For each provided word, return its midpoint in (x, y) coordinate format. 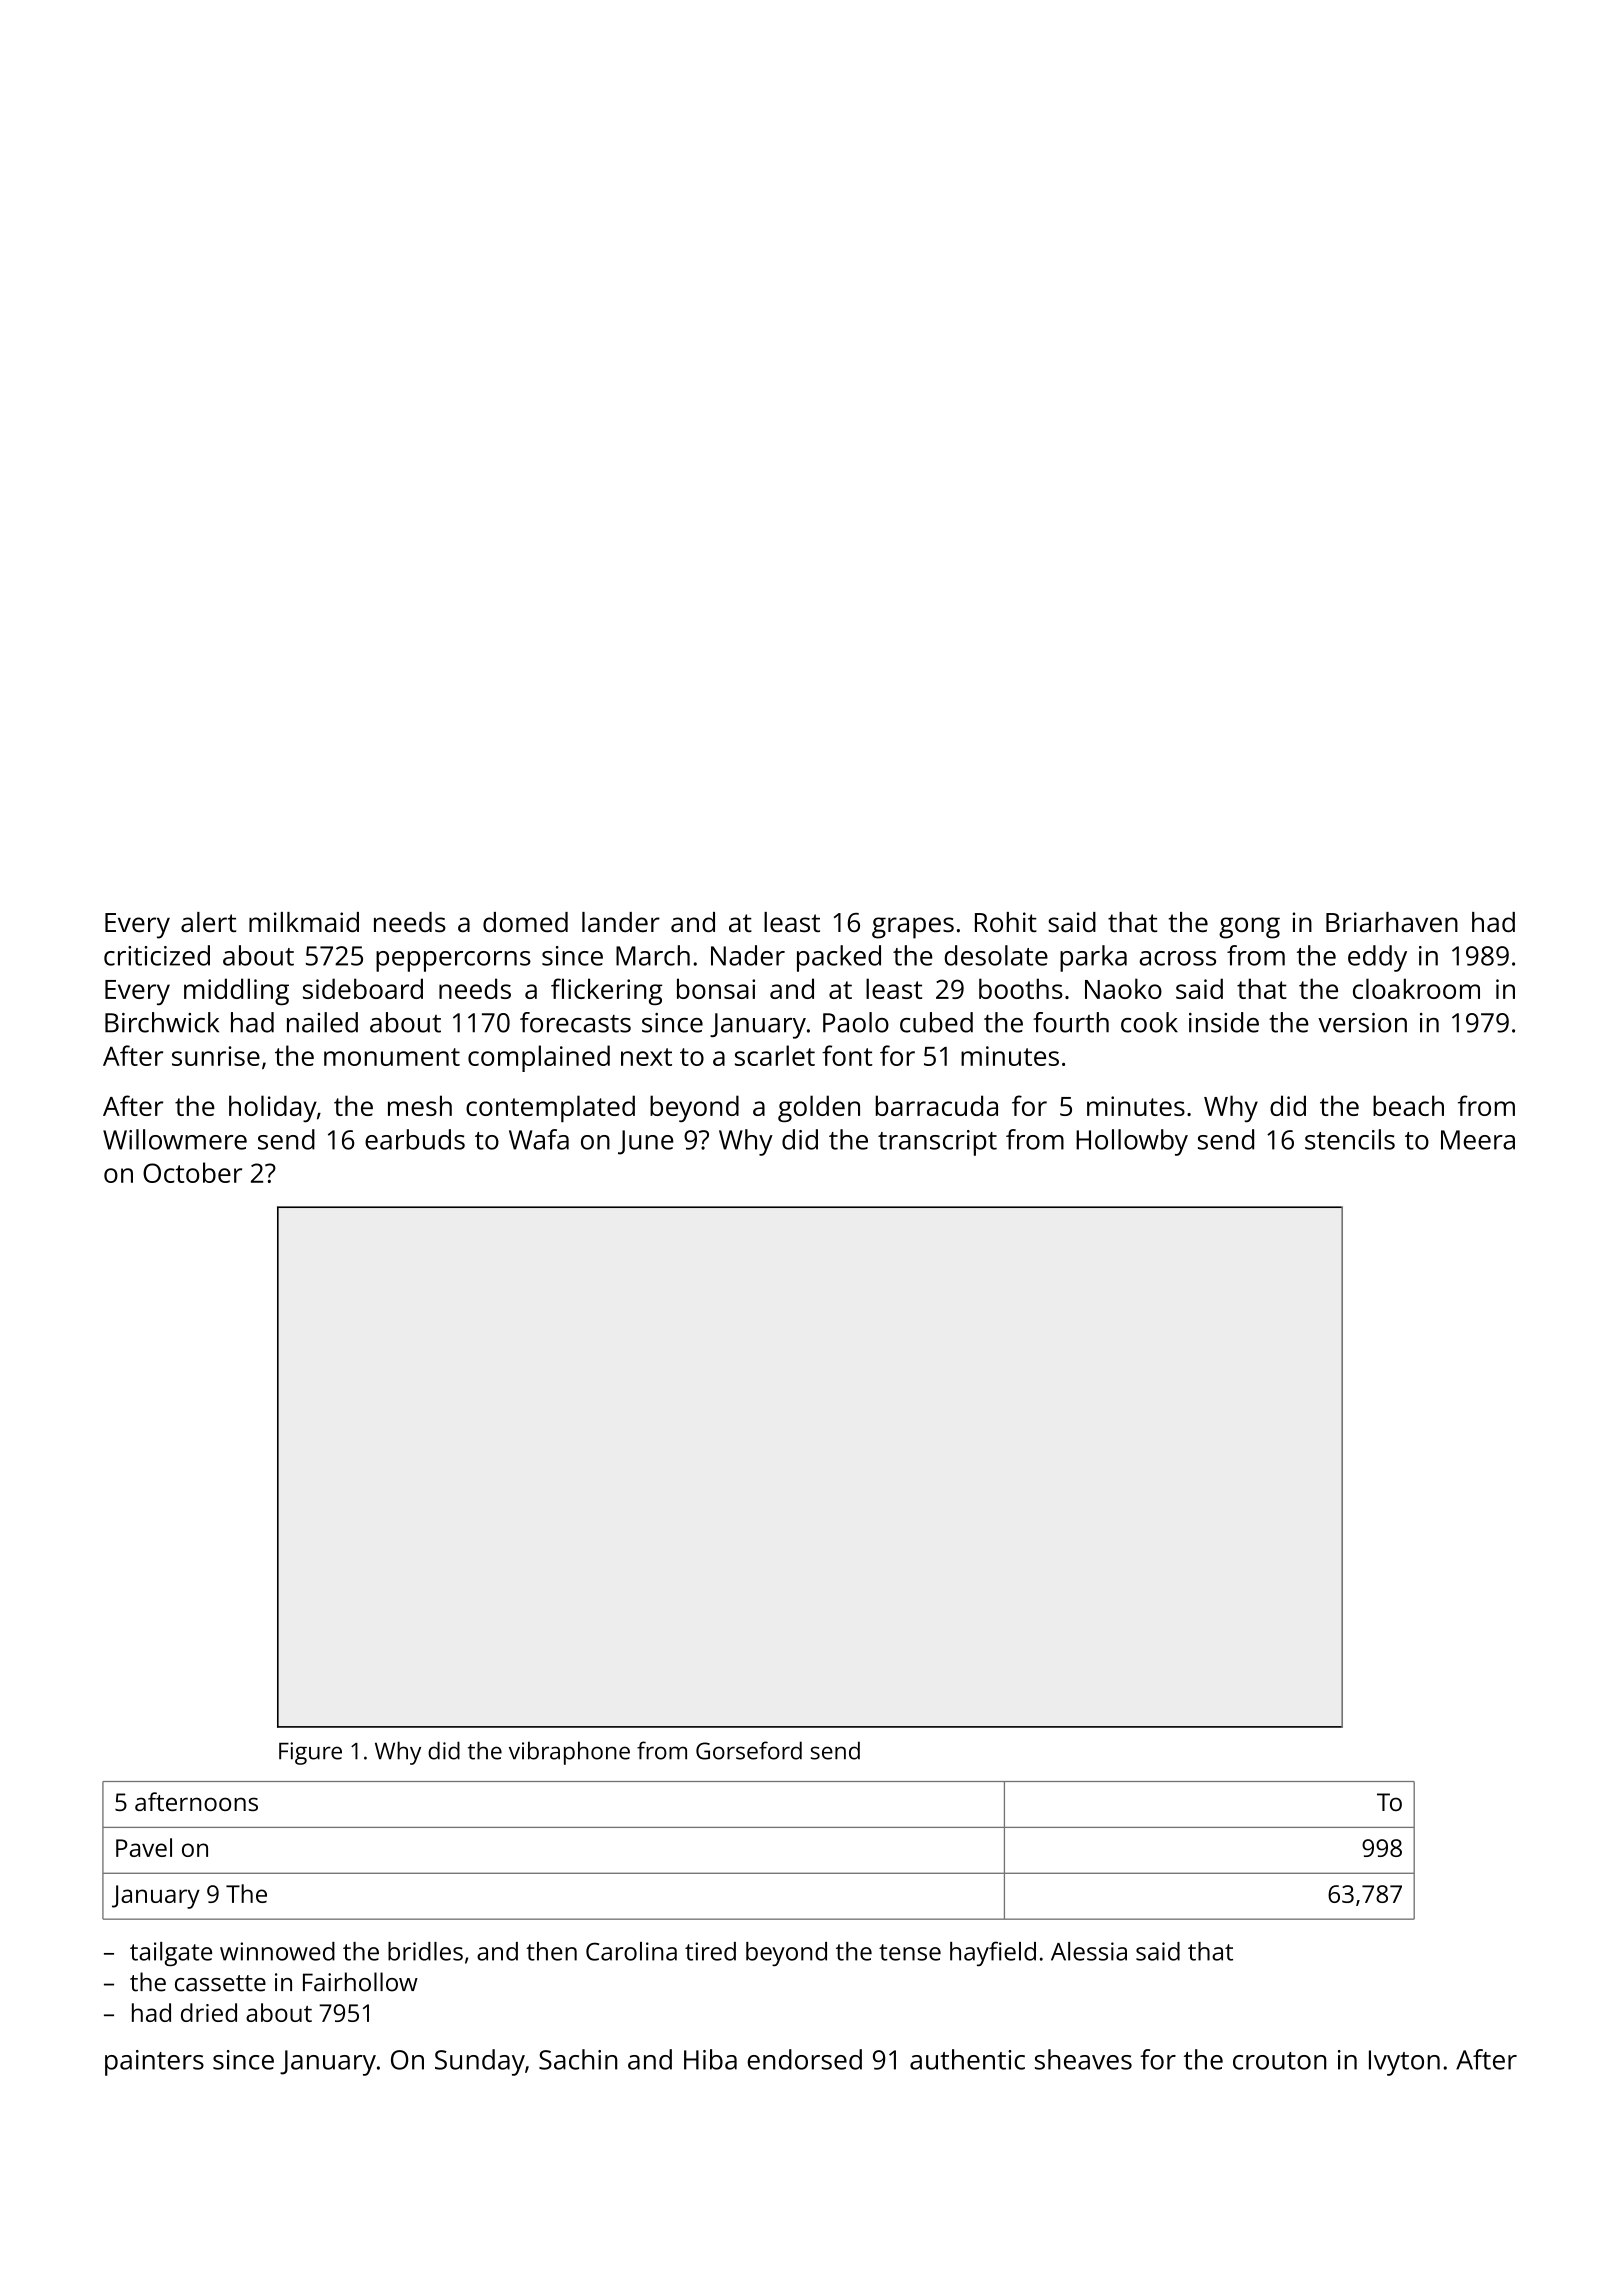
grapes (913, 928)
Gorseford (749, 1750)
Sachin (578, 2059)
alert (208, 922)
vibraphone (569, 1753)
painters (154, 2063)
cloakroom (1416, 988)
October (192, 1172)
